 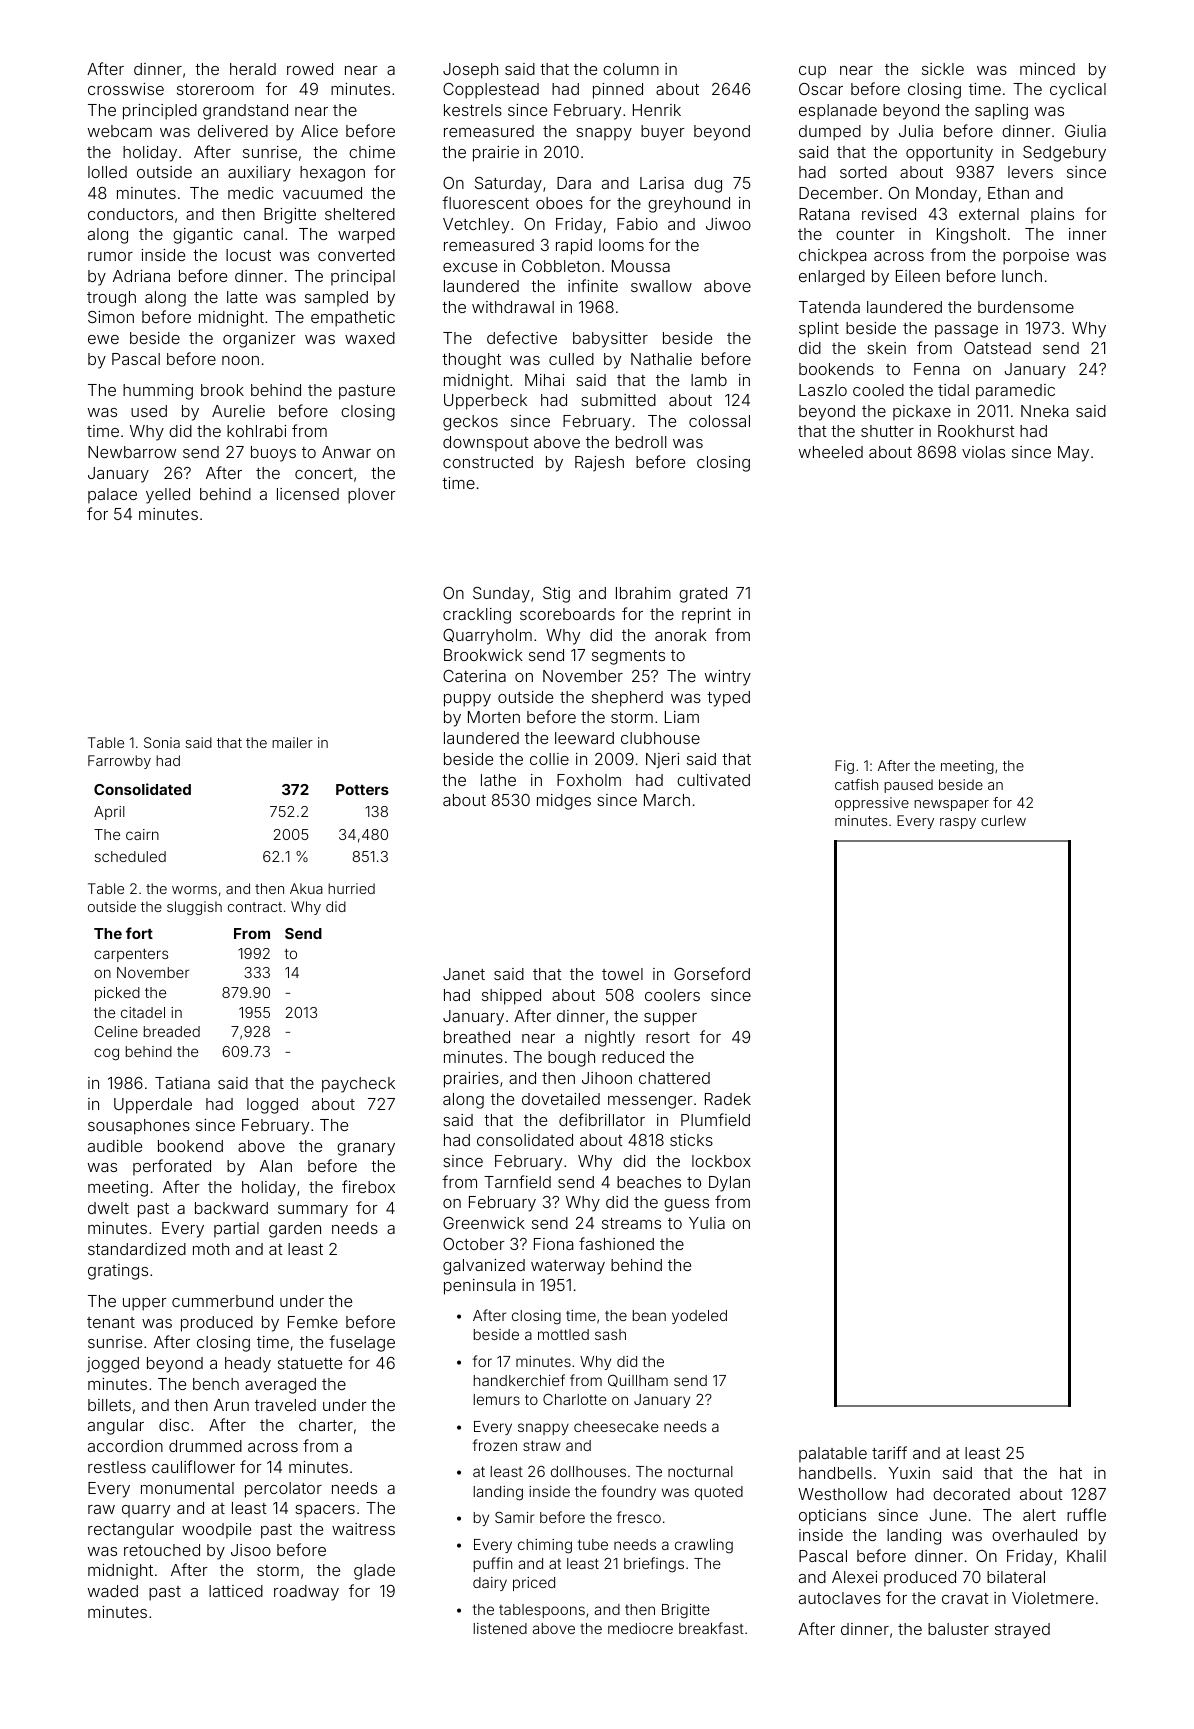 I want to click on picked, so click(x=117, y=994).
